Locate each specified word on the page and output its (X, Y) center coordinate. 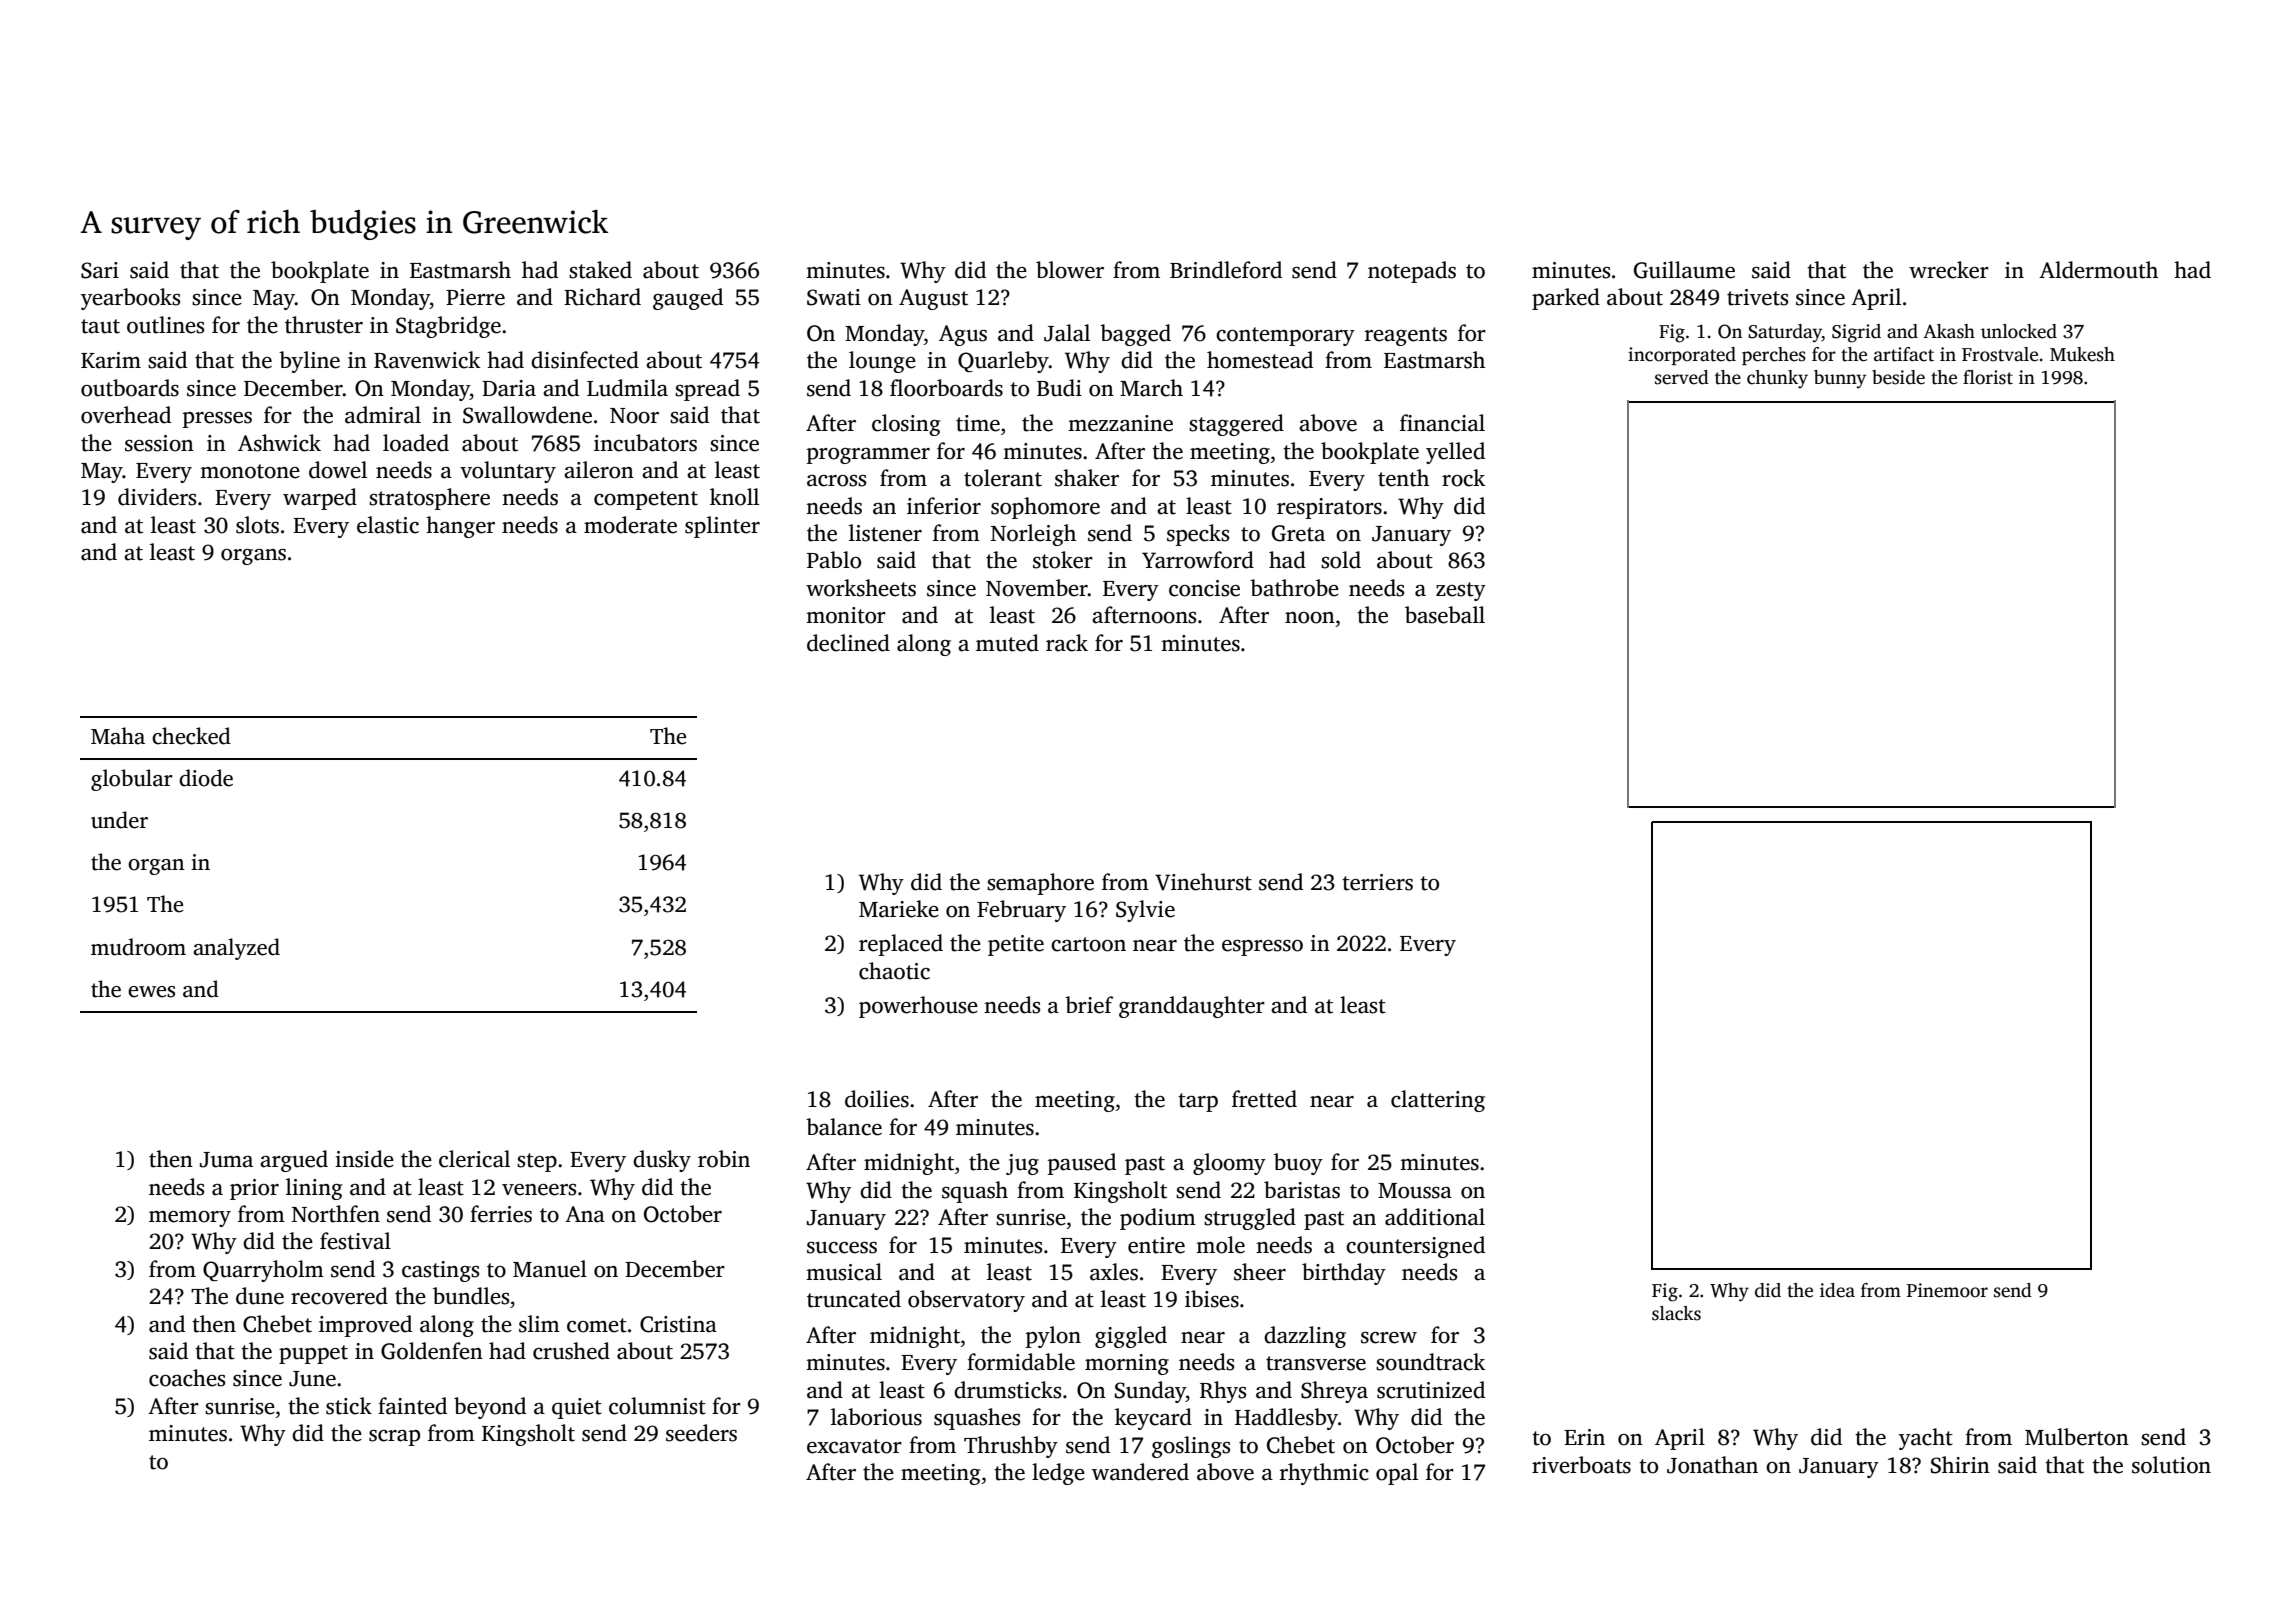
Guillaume (1684, 270)
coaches (187, 1378)
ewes (151, 992)
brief (1089, 1005)
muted (1007, 643)
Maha (118, 736)
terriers (1377, 882)
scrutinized (1431, 1390)
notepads (1412, 272)
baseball (1445, 615)
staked (600, 270)
